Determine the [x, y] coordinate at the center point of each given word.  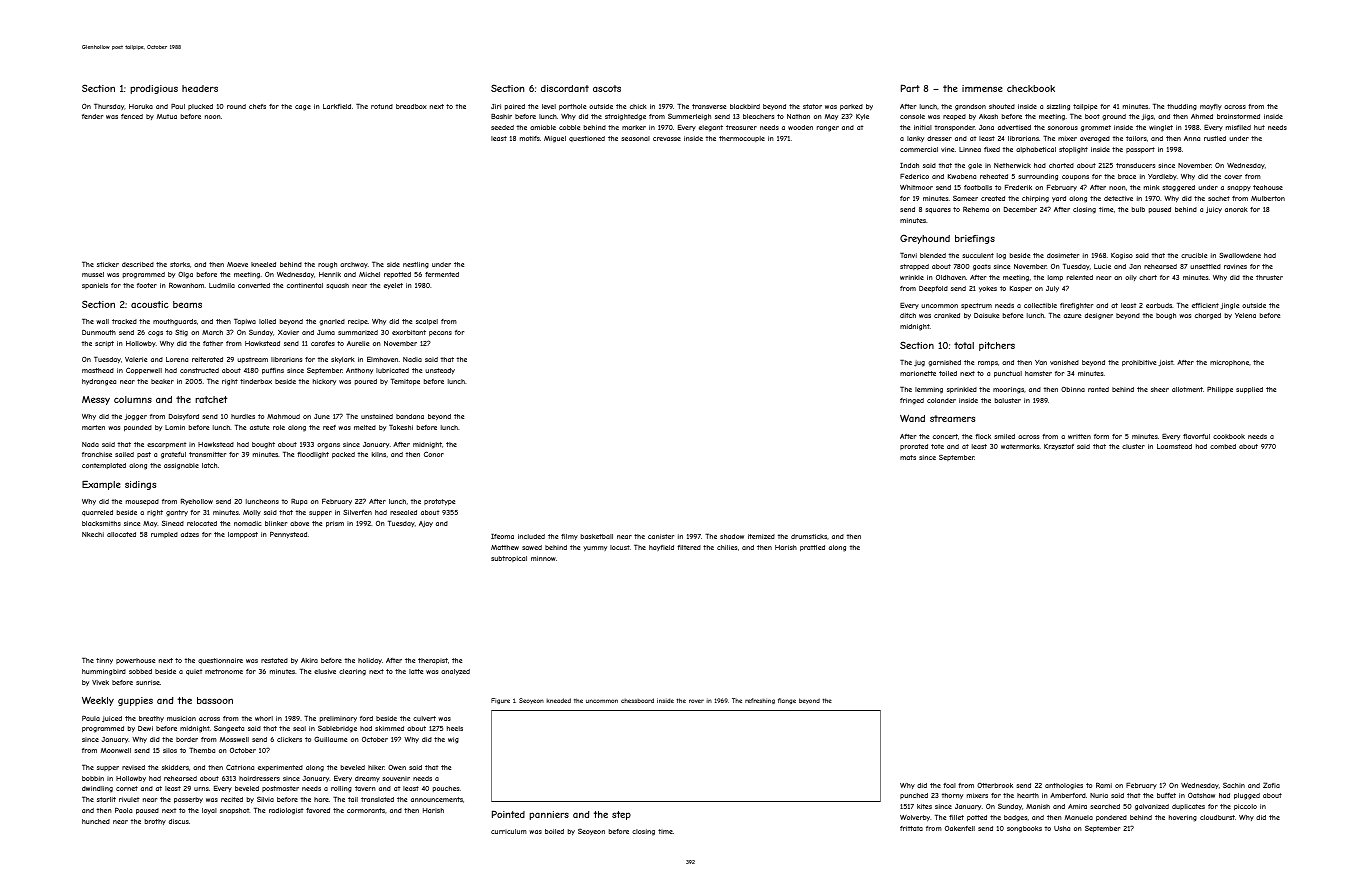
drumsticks [809, 536]
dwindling [97, 789]
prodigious [154, 89]
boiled [554, 831]
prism [335, 524]
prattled [812, 548]
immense [982, 88]
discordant [565, 88]
